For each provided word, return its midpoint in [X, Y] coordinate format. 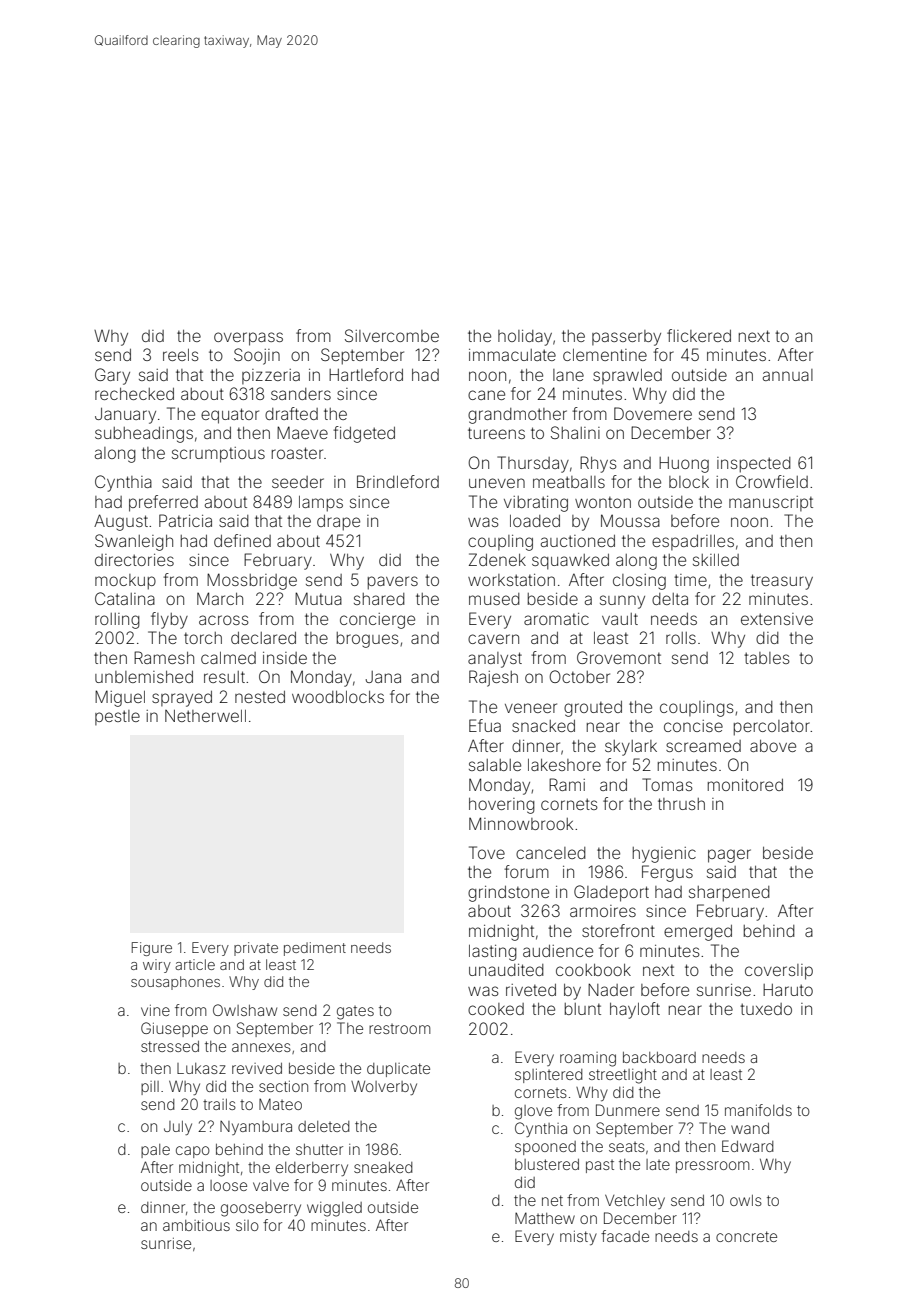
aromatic [556, 619]
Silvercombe [392, 335]
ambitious [196, 1225]
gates [355, 1013]
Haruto [788, 990]
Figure [152, 949]
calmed [228, 658]
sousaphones [175, 983]
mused [494, 599]
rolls [681, 638]
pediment [315, 949]
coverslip [779, 972]
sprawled [627, 376]
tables [767, 658]
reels [181, 355]
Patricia [185, 520]
